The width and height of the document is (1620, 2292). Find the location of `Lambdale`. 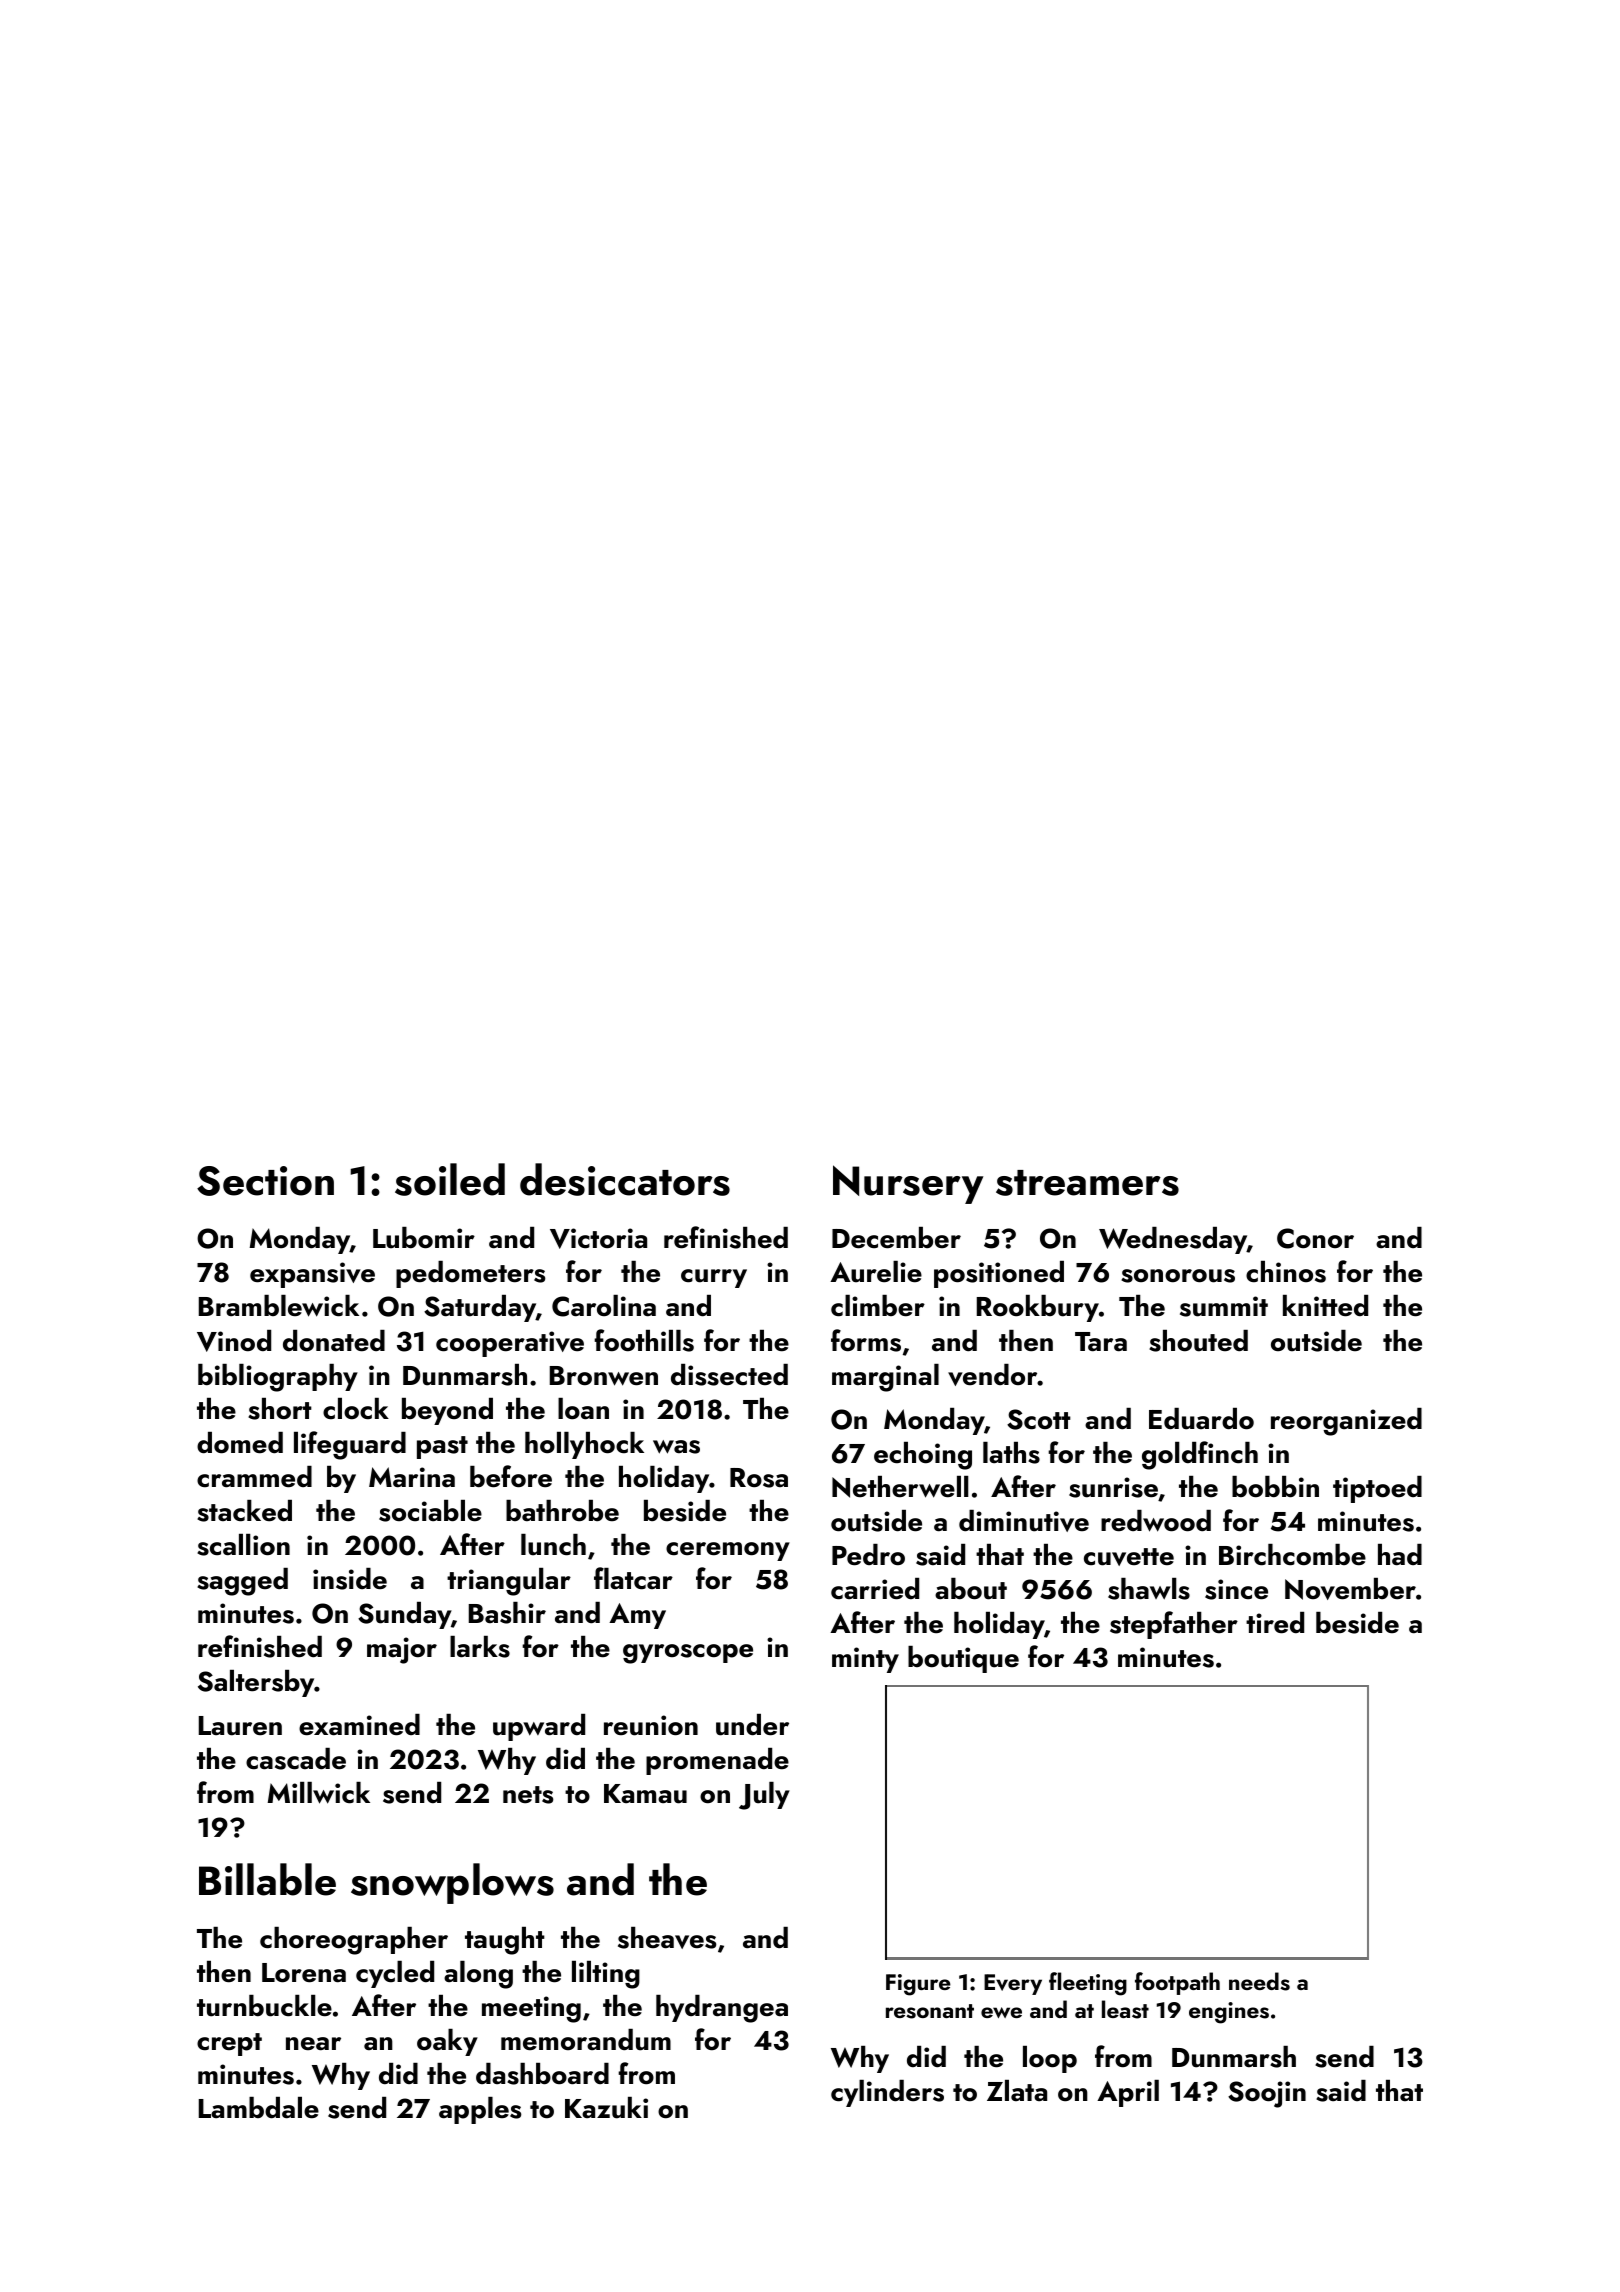

Lambdale is located at coordinates (259, 2108).
